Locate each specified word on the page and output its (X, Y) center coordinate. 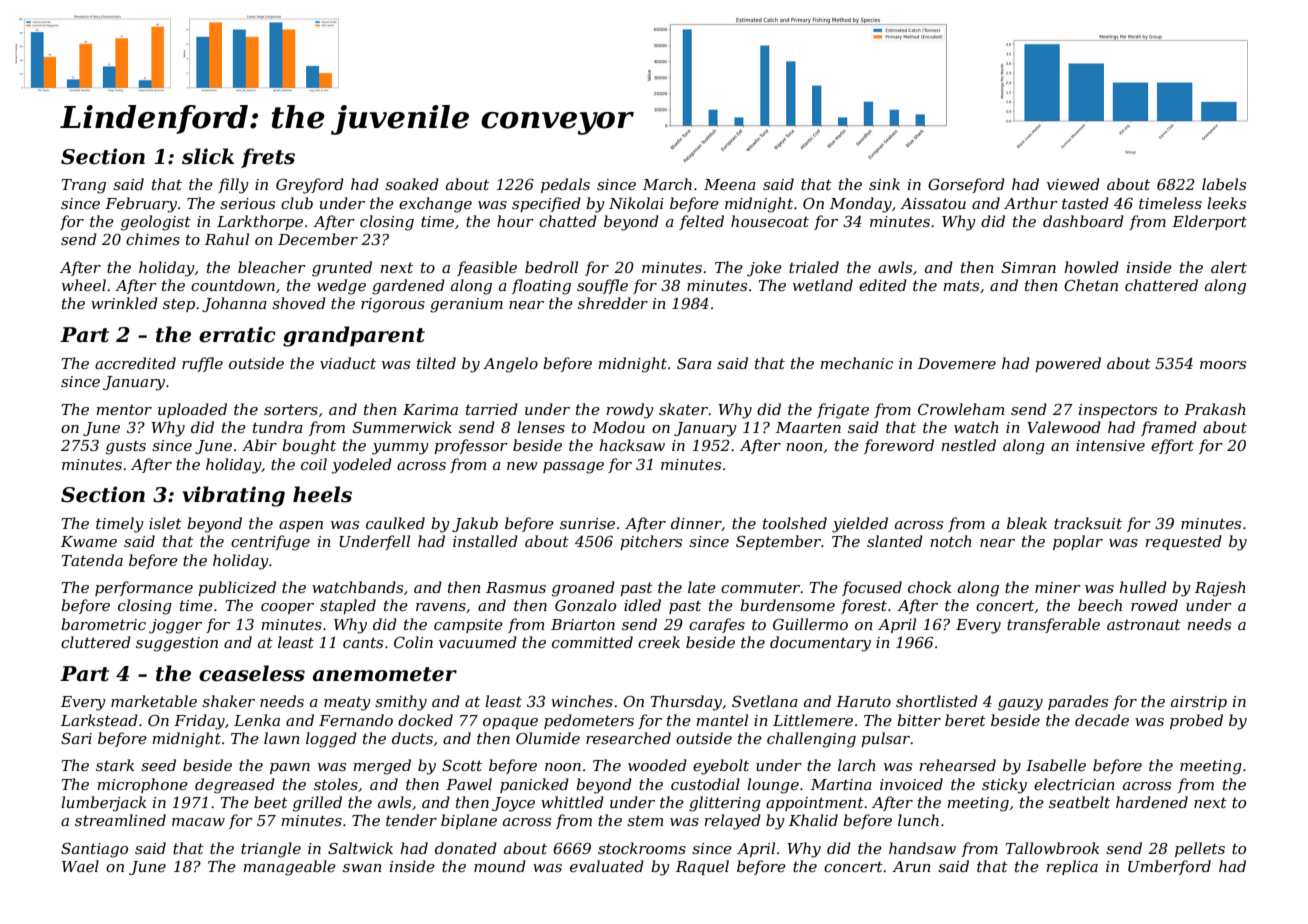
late (702, 587)
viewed (1073, 184)
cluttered (96, 642)
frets (268, 158)
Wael (80, 866)
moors (1223, 365)
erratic (237, 334)
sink (884, 184)
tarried (492, 409)
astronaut (1144, 624)
